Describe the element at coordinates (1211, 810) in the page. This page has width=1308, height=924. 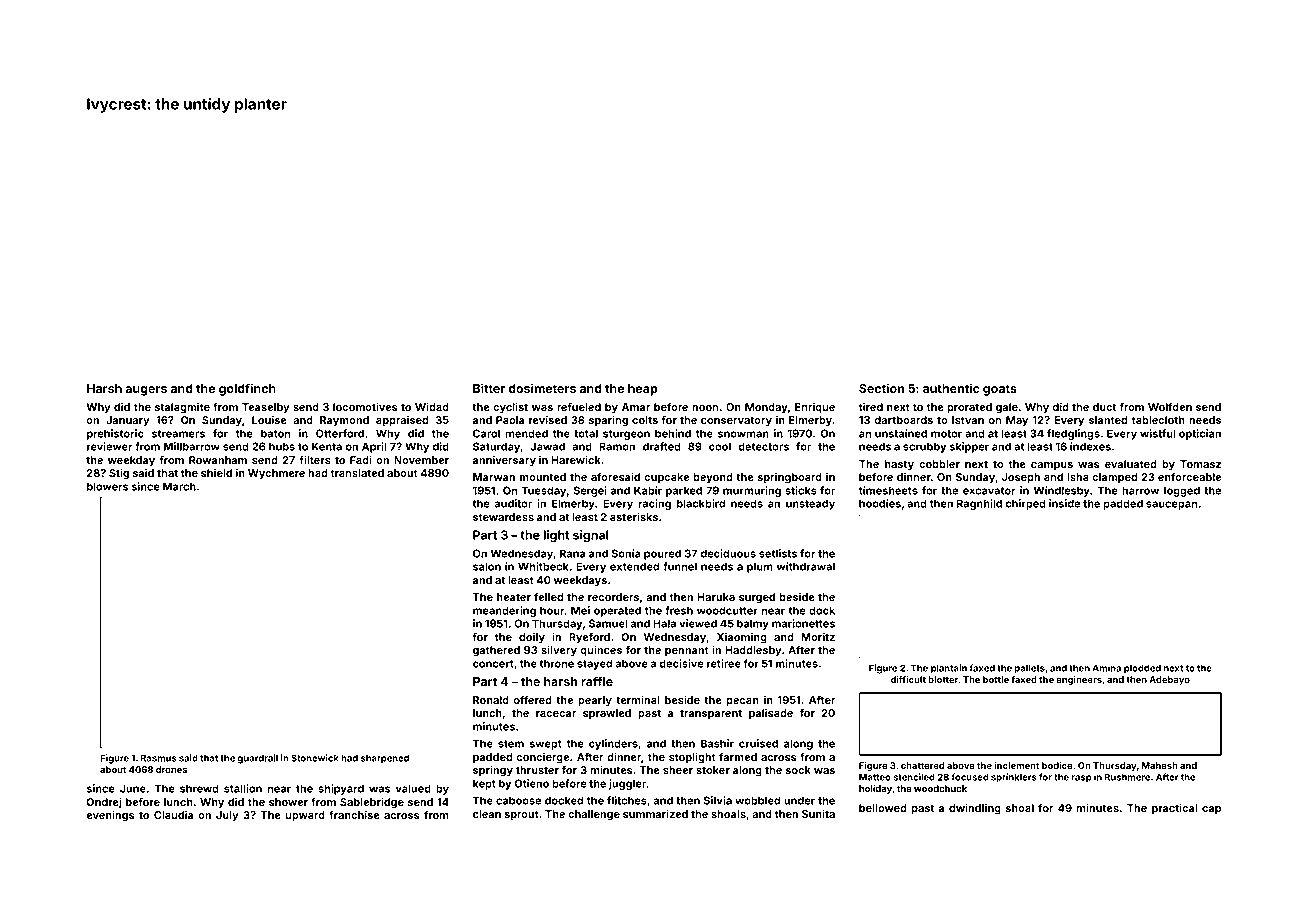
I see `cap` at that location.
